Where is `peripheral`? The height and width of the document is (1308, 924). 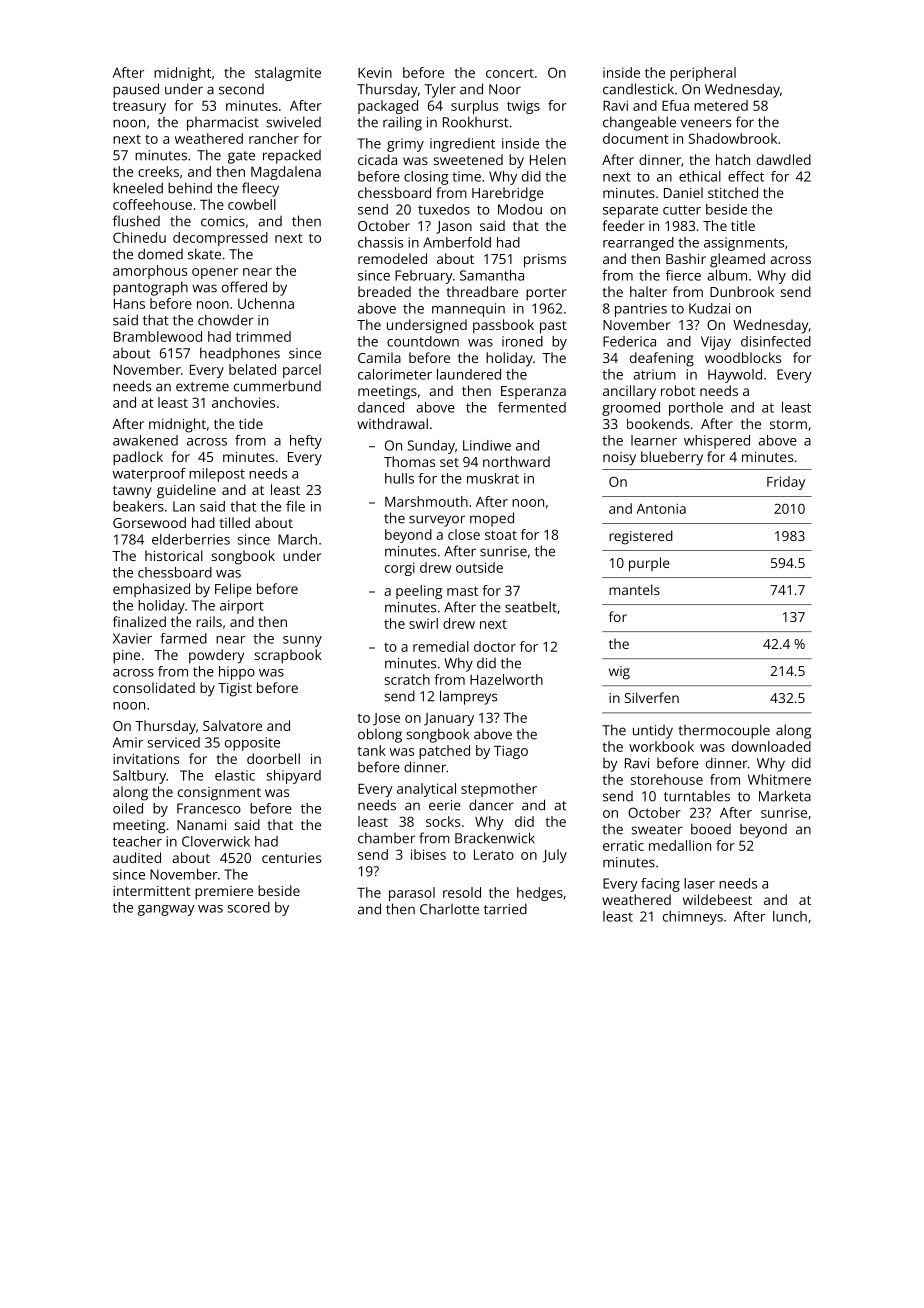 peripheral is located at coordinates (703, 74).
